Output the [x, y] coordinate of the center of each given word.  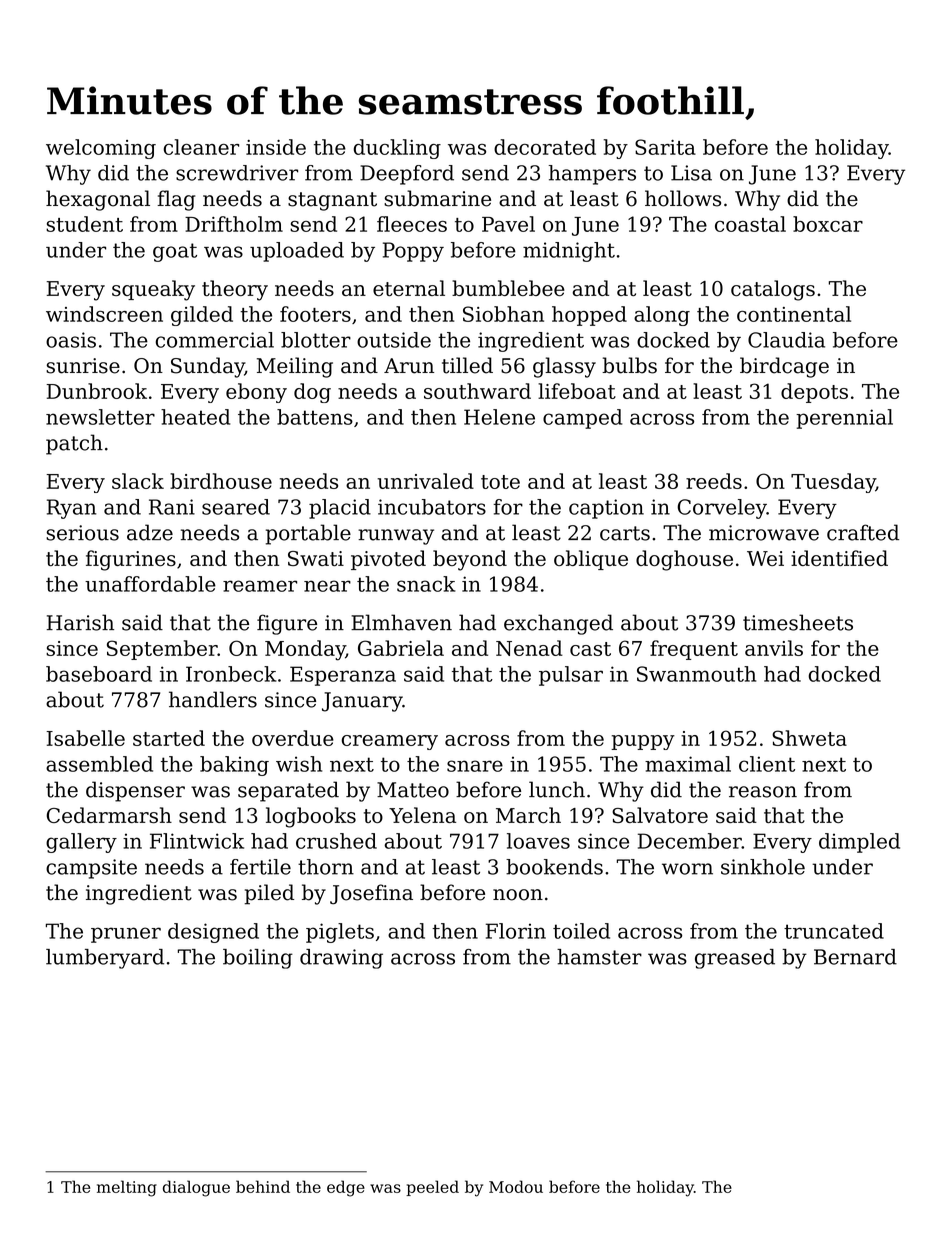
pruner [126, 935]
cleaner [201, 147]
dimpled [859, 843]
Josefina [371, 894]
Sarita [665, 147]
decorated [545, 147]
